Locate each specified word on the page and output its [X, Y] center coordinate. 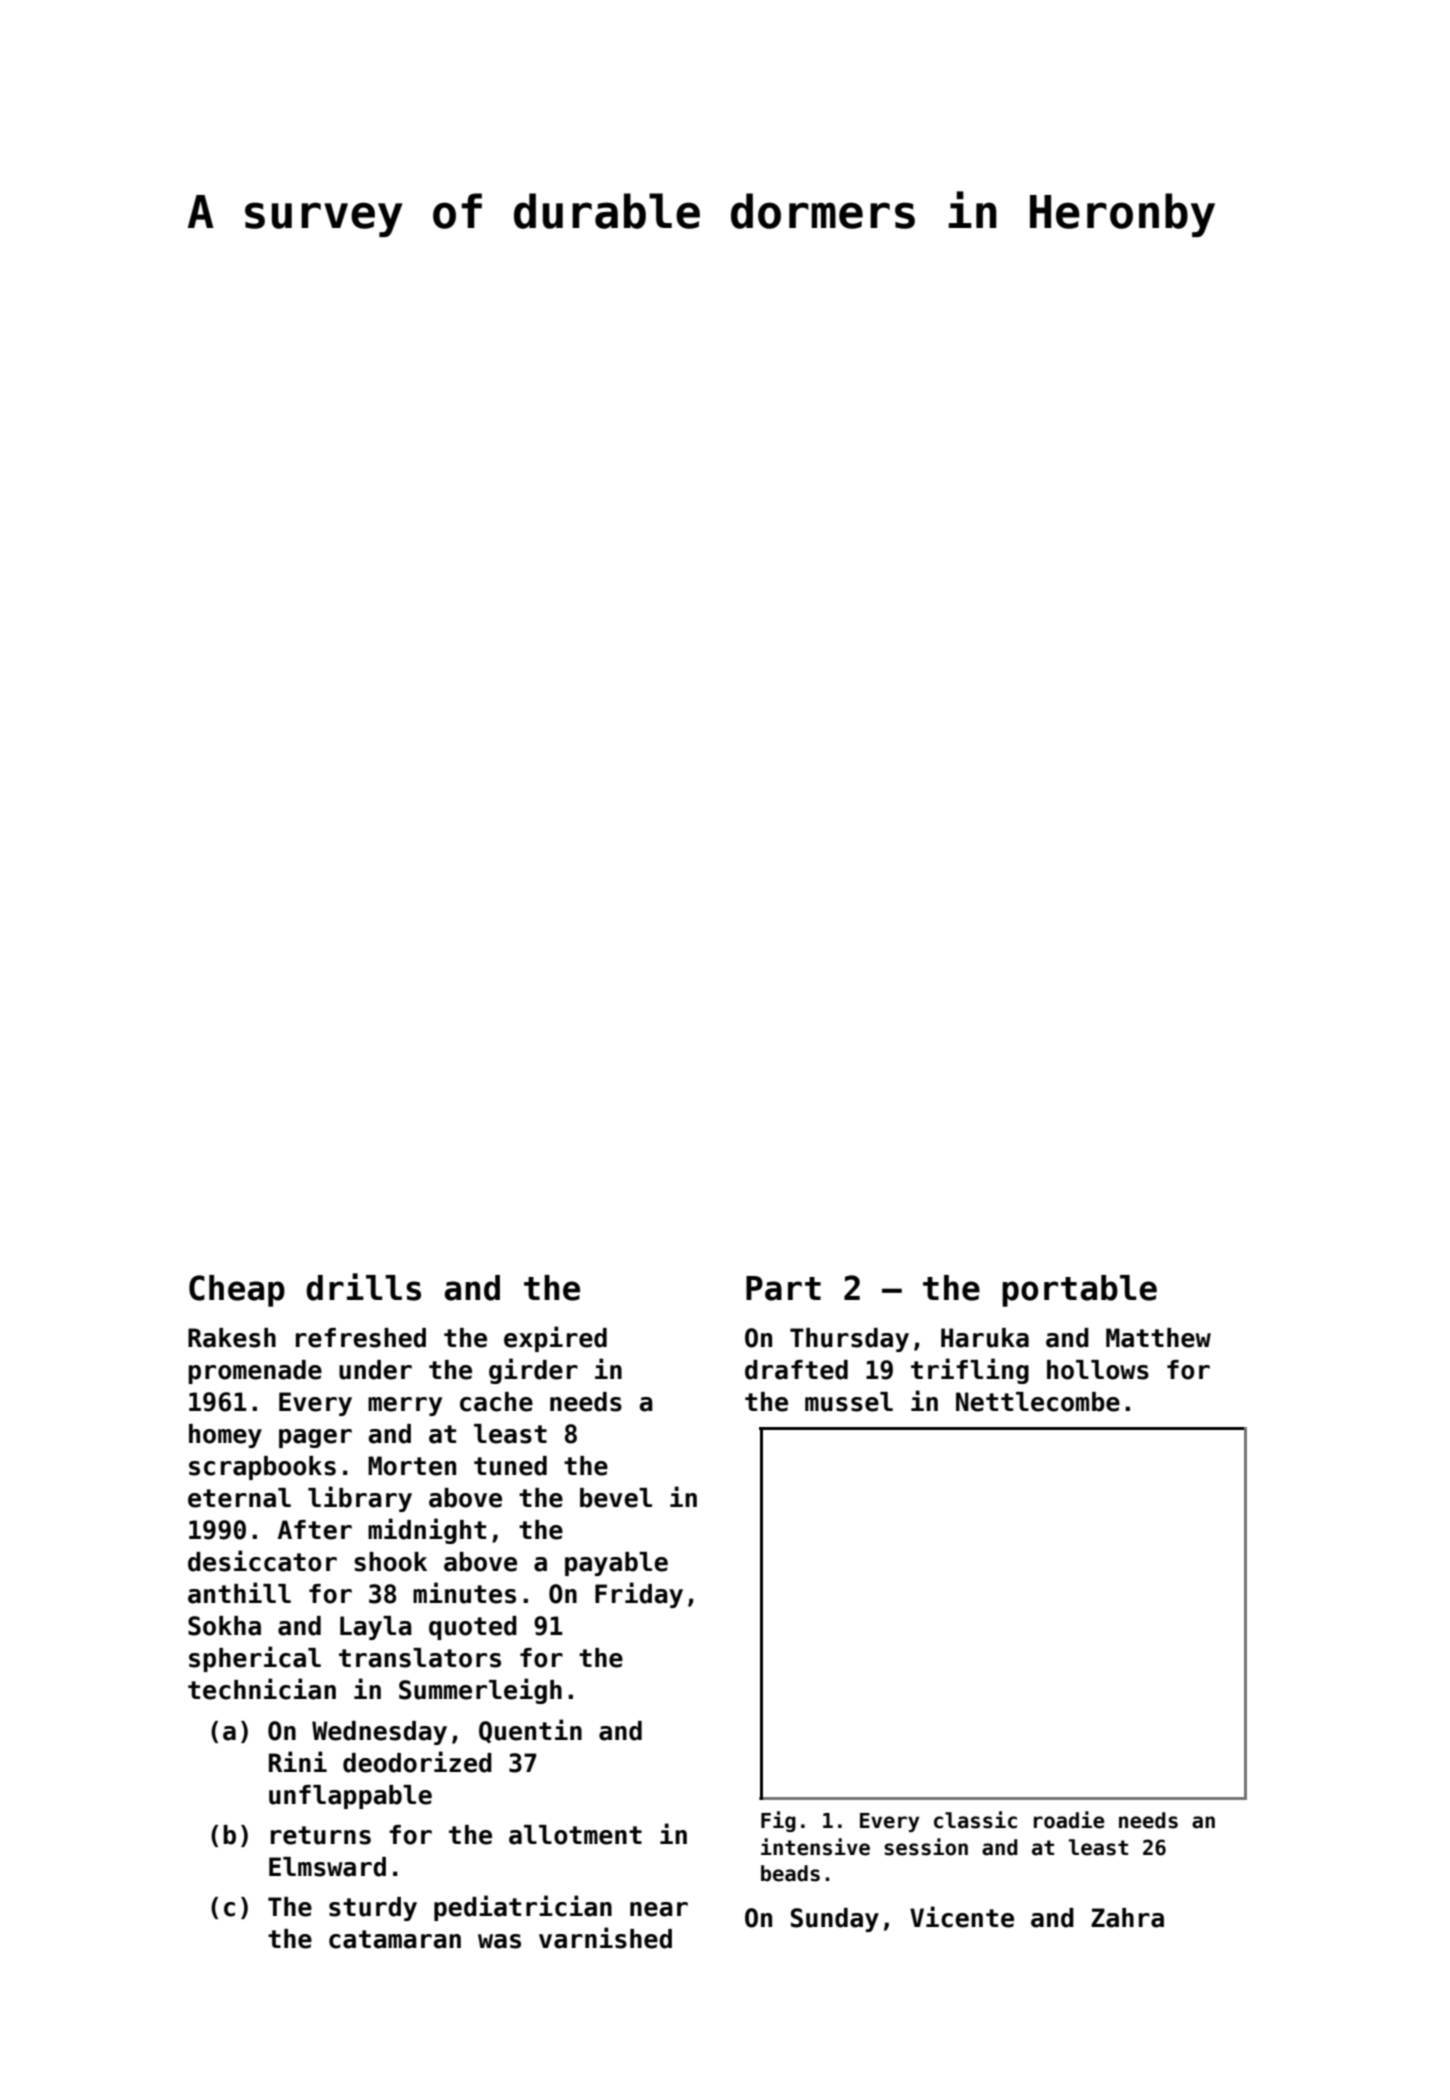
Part [783, 1288]
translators [420, 1658]
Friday [639, 1595]
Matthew [1158, 1338]
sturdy [373, 1909]
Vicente [962, 1917]
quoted [473, 1628]
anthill [239, 1593]
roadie [1069, 1820]
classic [975, 1820]
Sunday [835, 1920]
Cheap [237, 1291]
